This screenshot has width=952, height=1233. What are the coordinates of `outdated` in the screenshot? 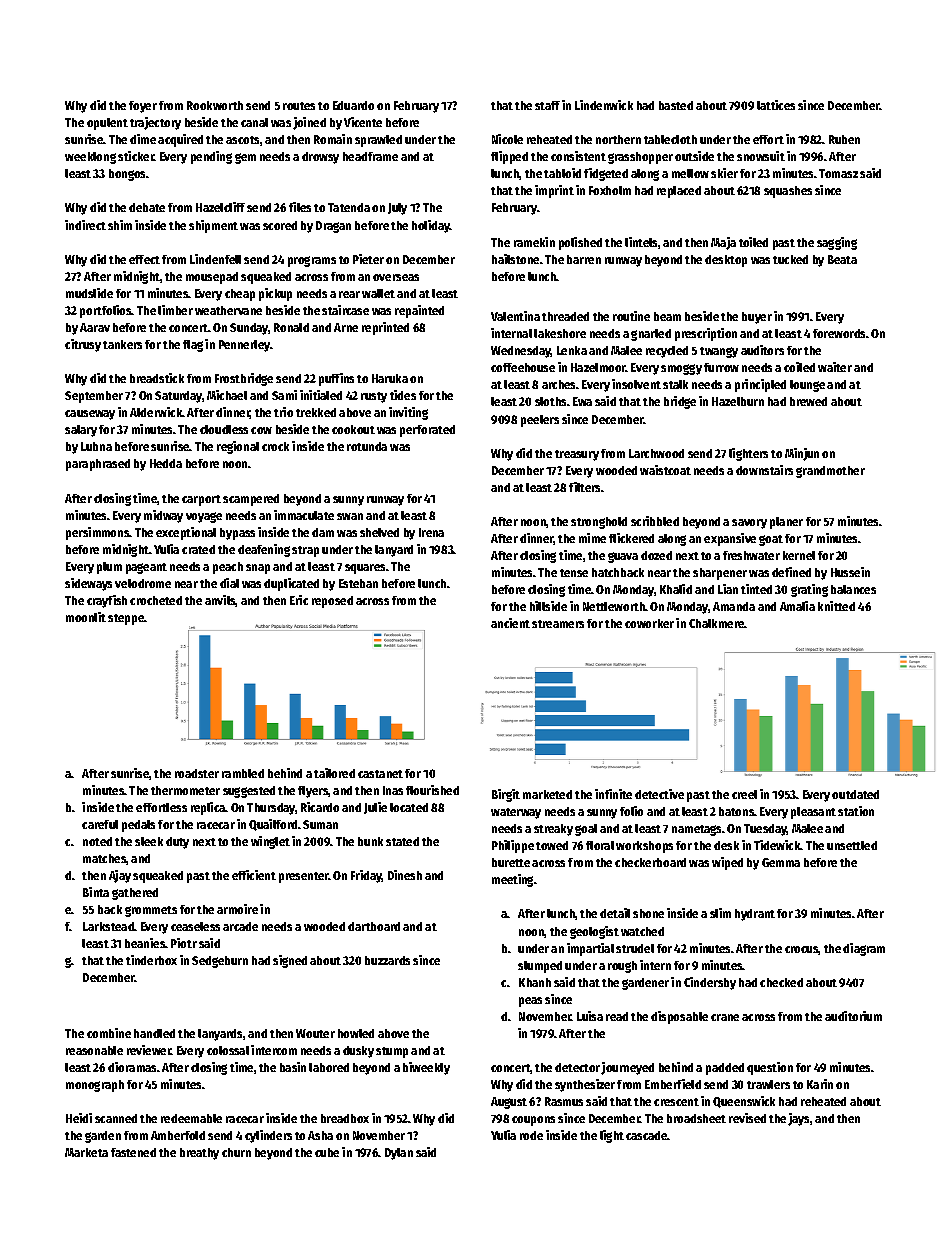 It's located at (855, 794).
